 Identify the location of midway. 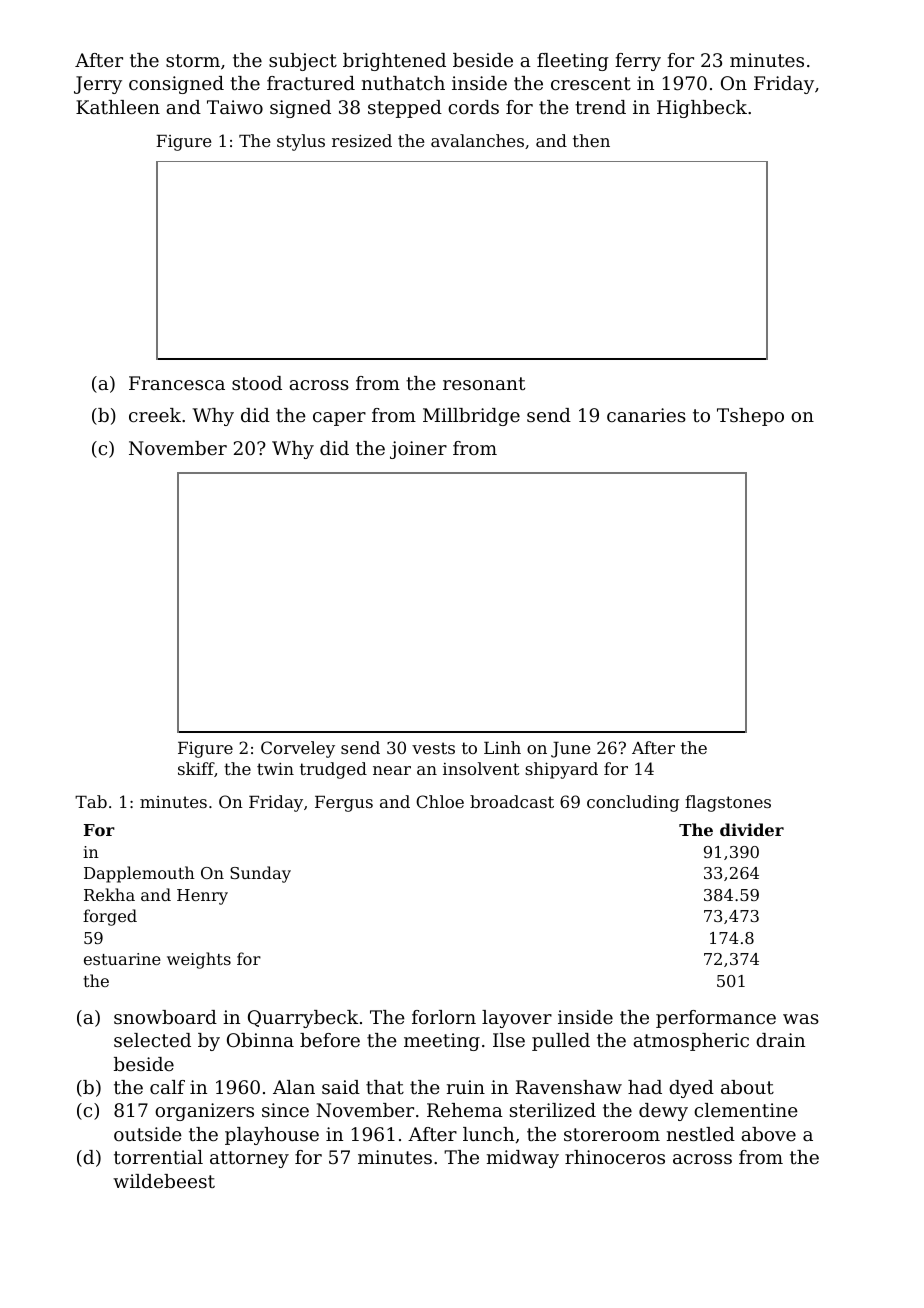
(523, 1159).
